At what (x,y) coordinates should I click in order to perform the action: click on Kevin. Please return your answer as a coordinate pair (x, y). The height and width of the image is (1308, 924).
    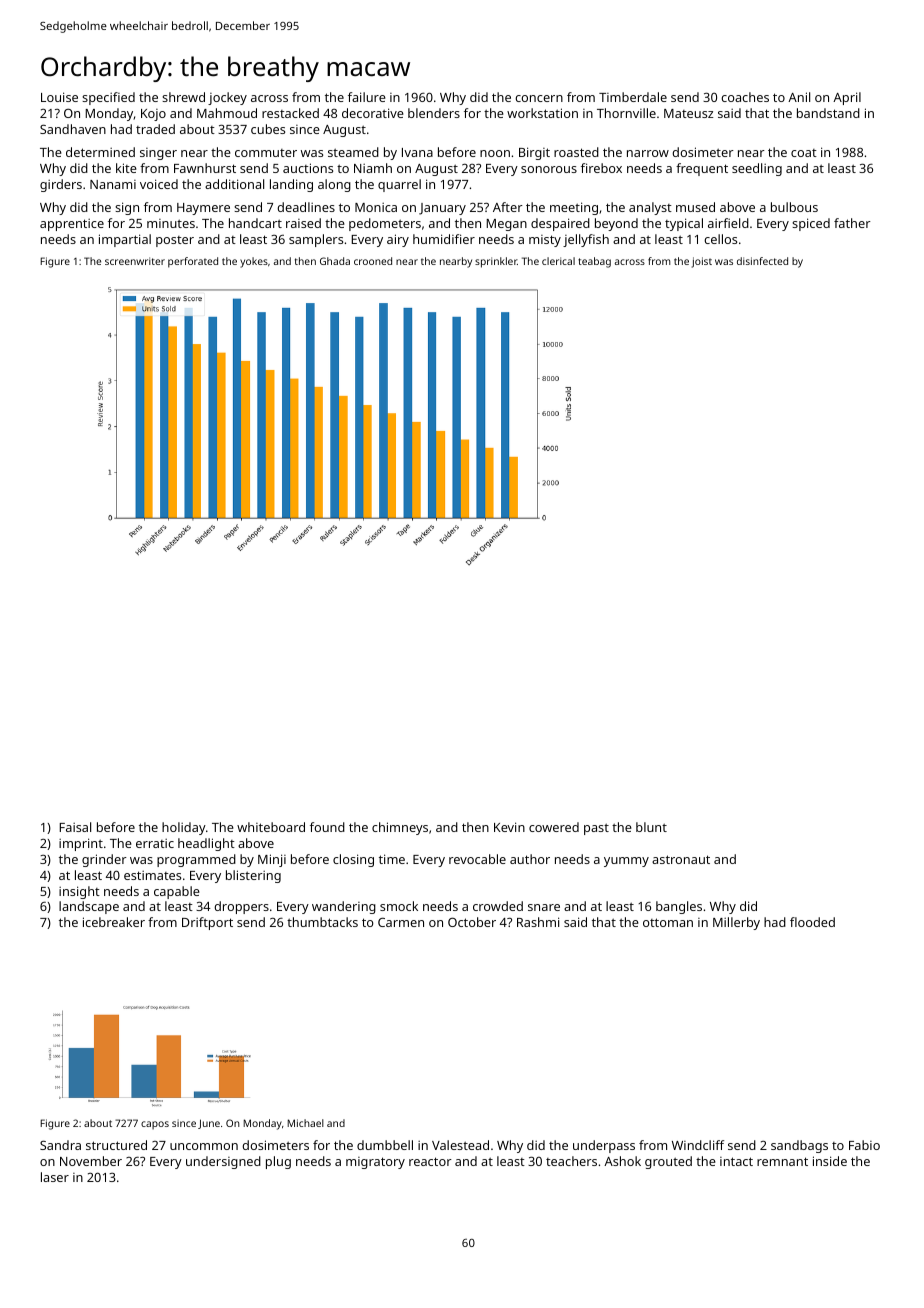
    Looking at the image, I should click on (509, 827).
